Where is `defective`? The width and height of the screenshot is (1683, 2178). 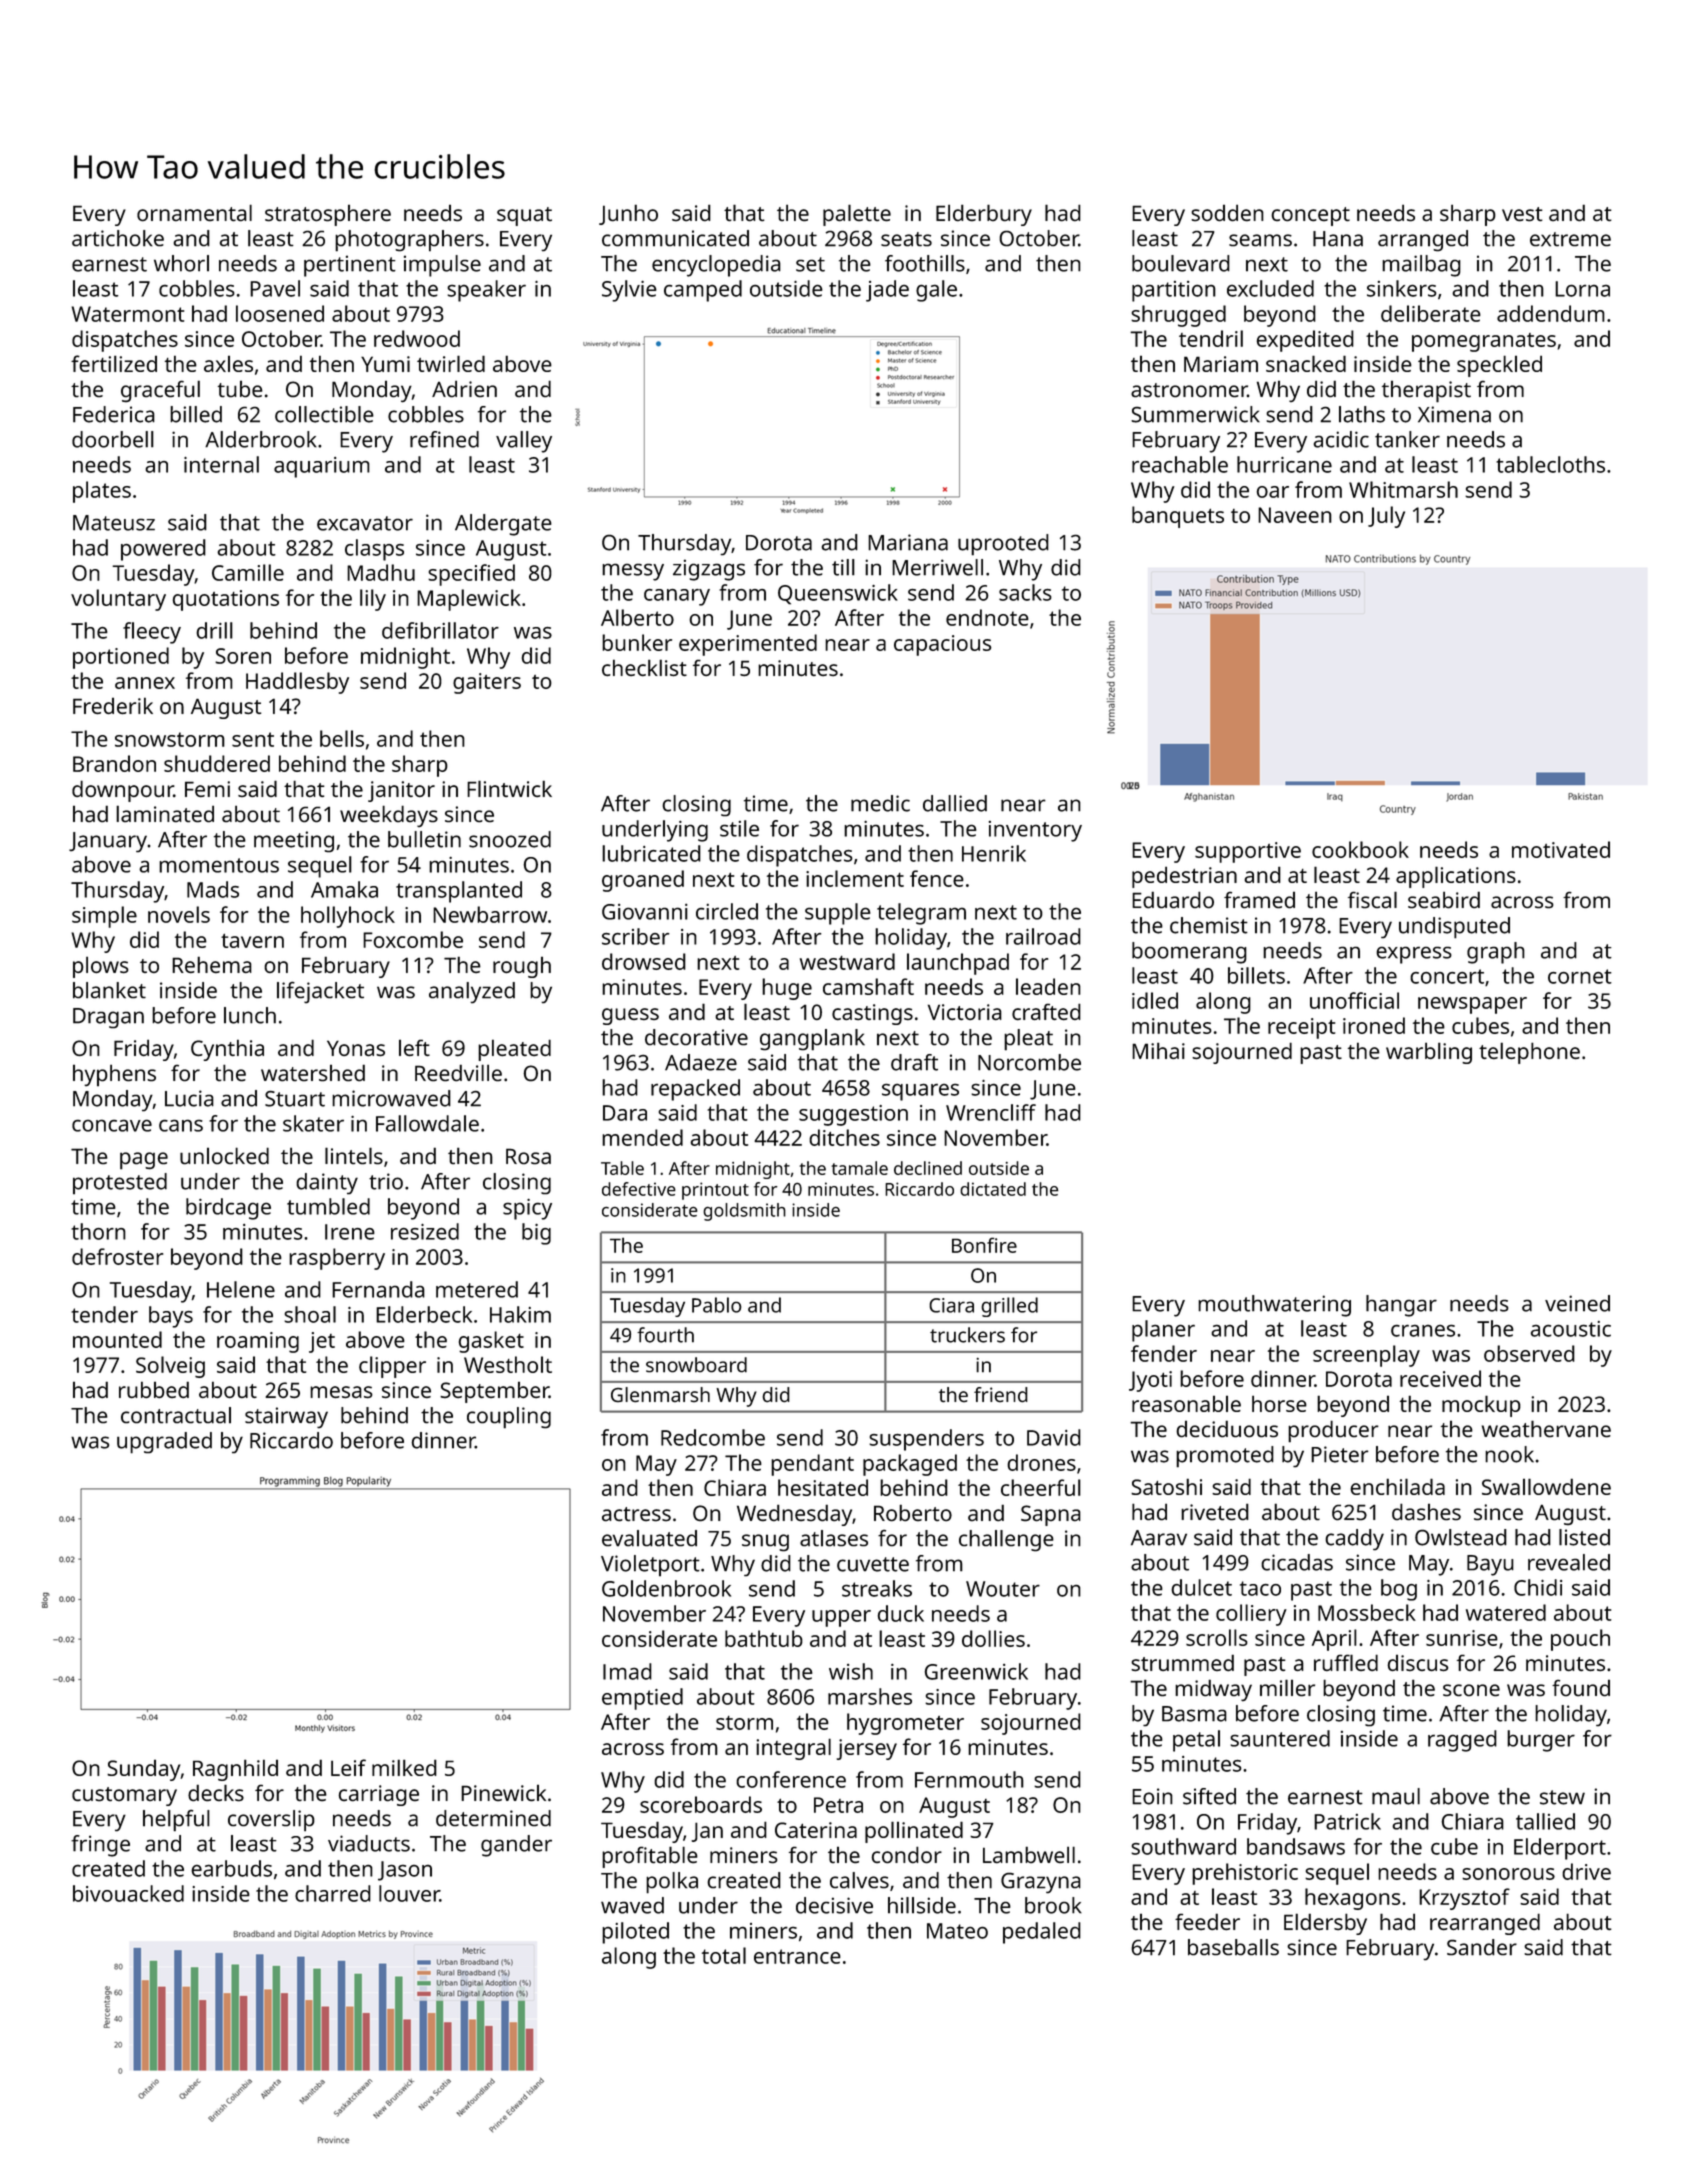 defective is located at coordinates (639, 1189).
